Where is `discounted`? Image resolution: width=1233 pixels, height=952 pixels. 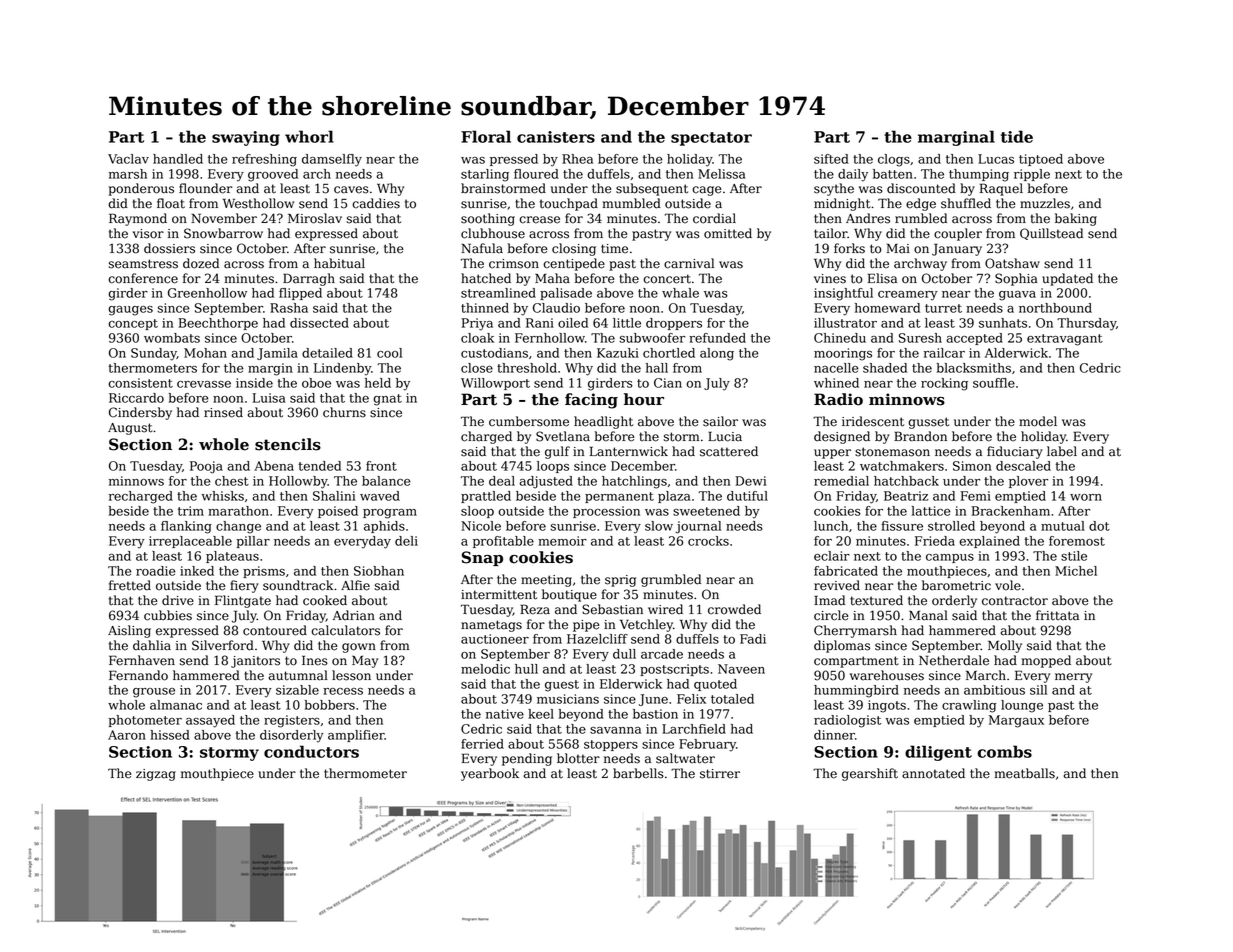
discounted is located at coordinates (921, 188).
